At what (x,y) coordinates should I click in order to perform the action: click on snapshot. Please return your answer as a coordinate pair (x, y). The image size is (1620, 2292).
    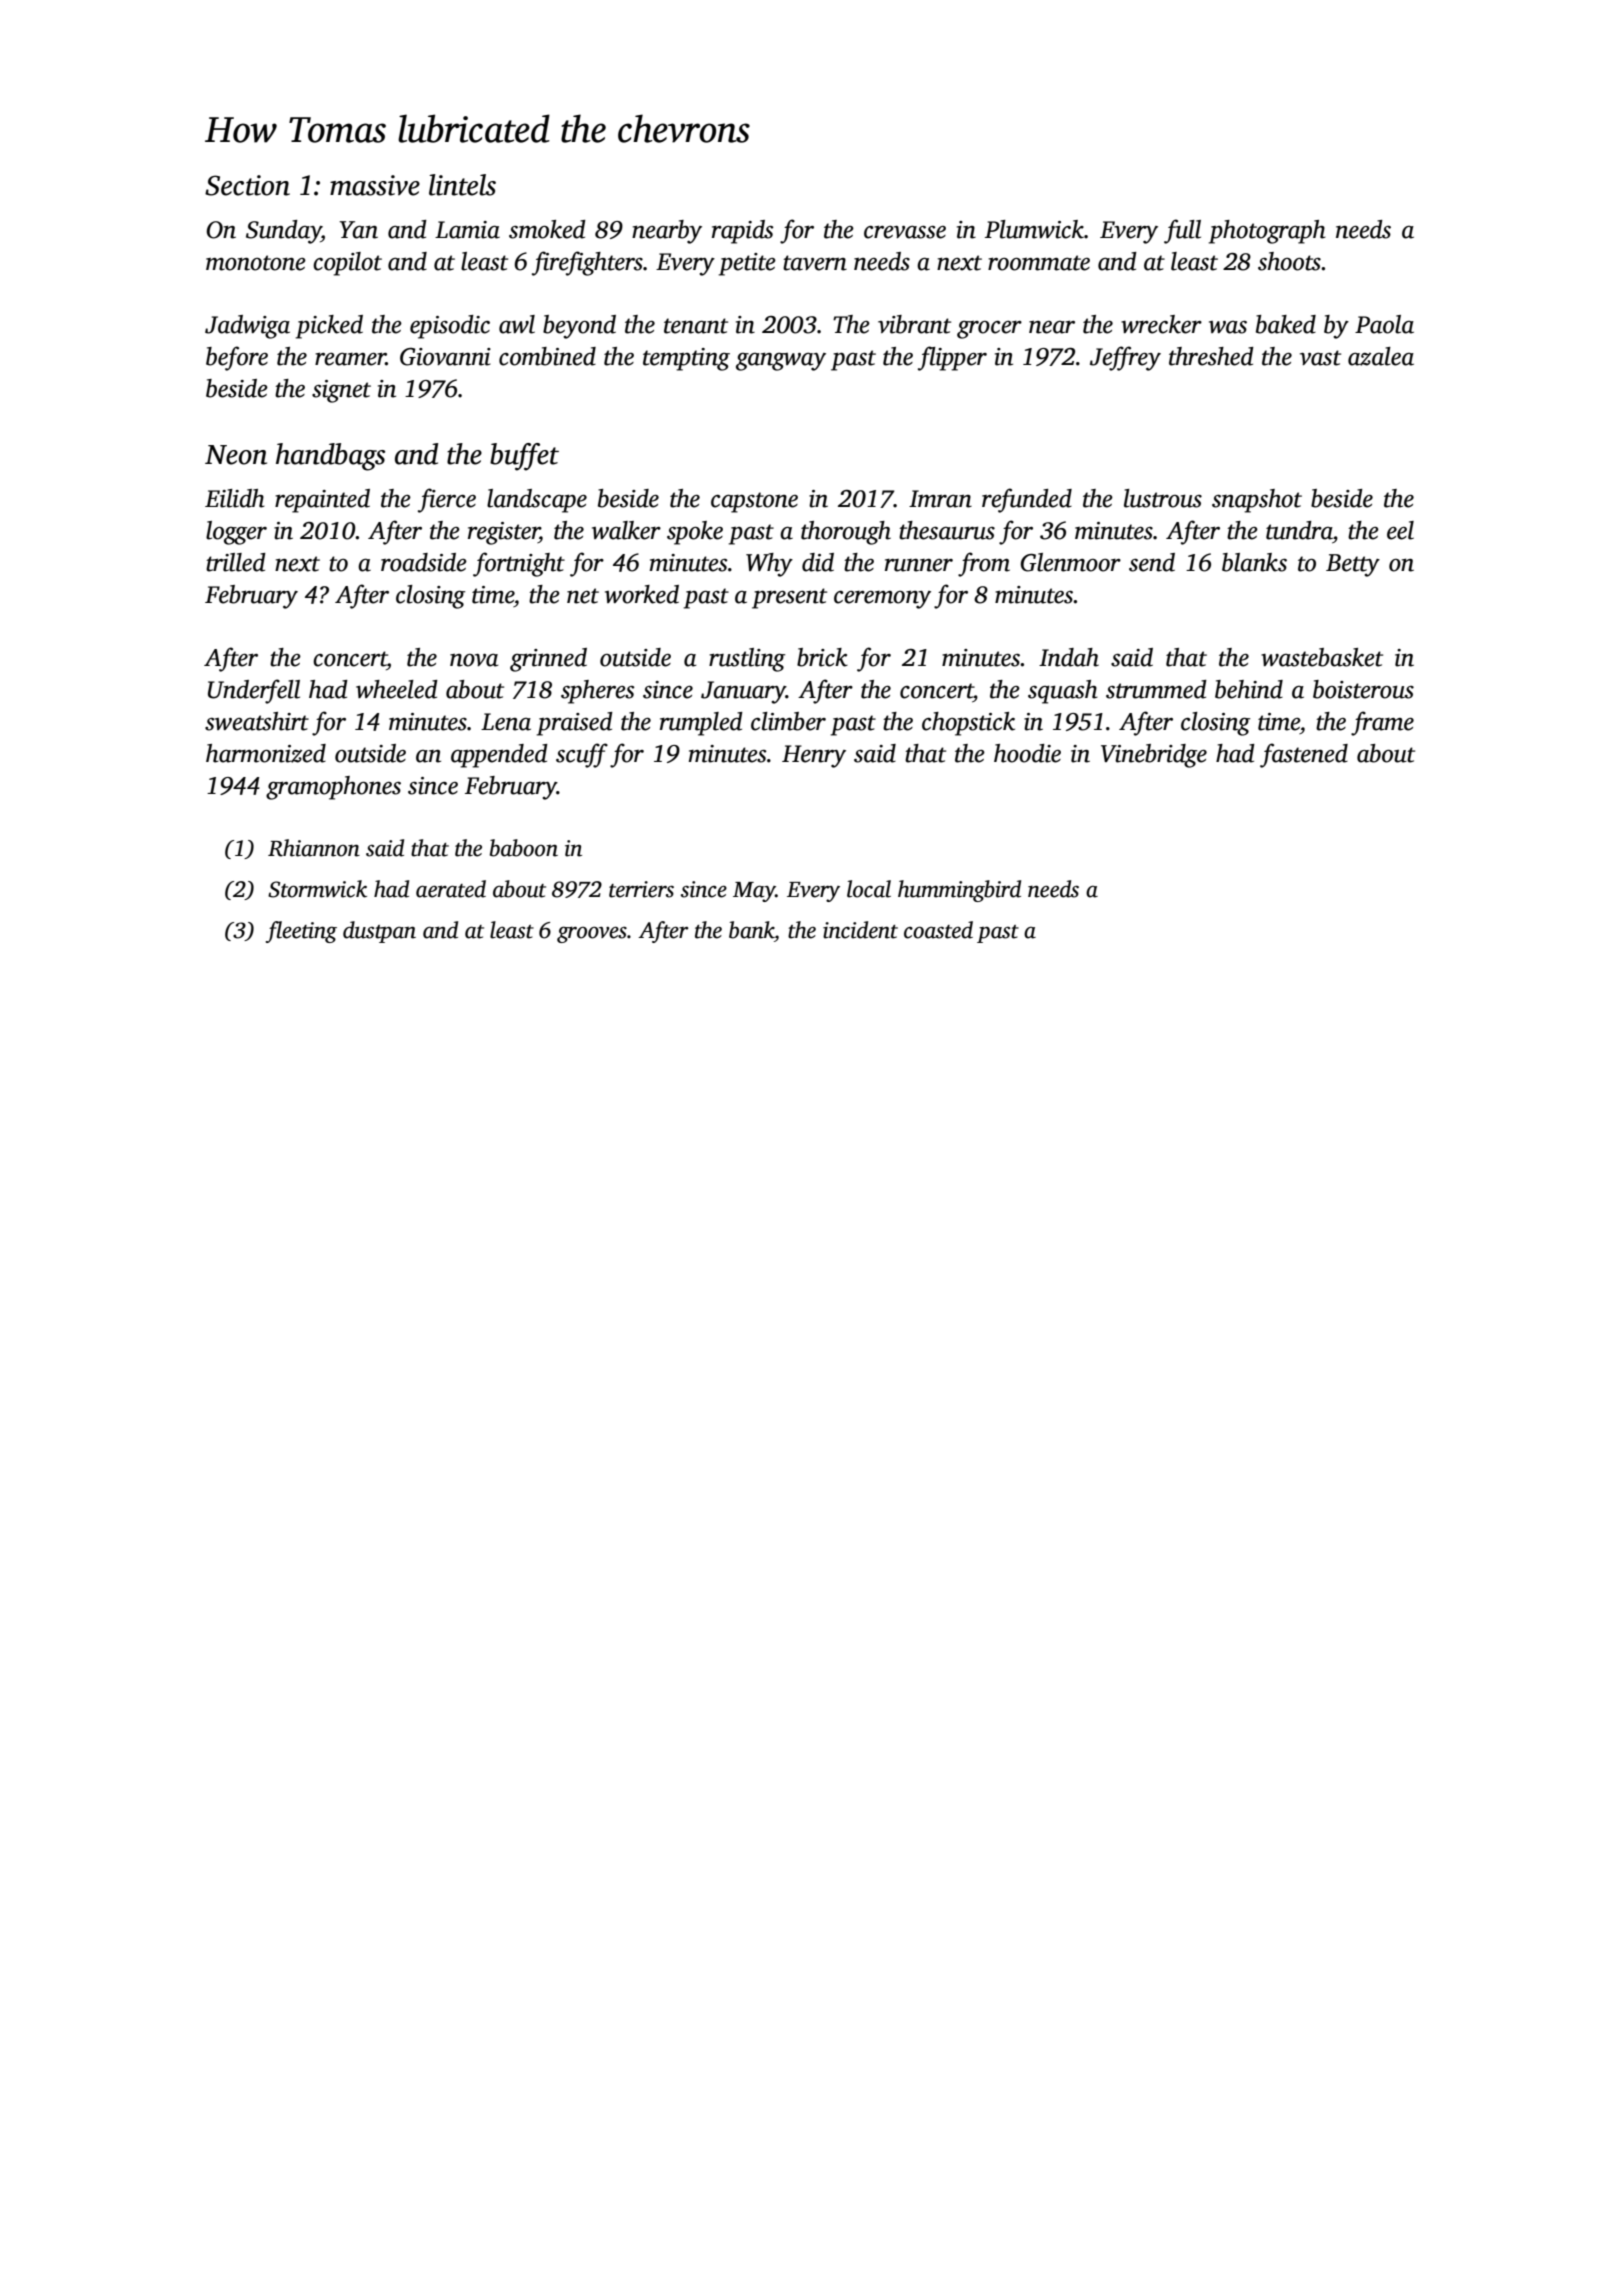
    Looking at the image, I should click on (1257, 501).
